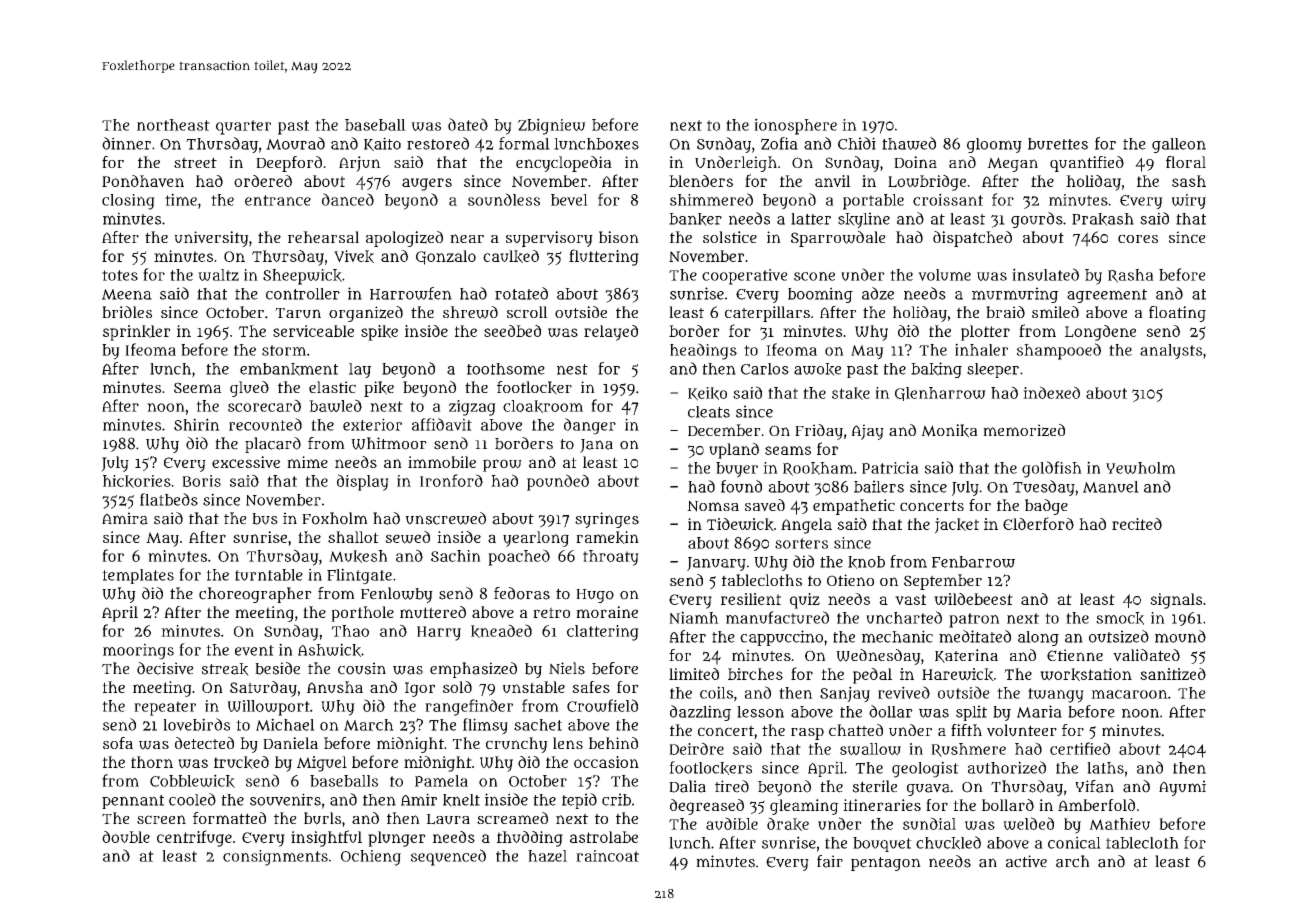  What do you see at coordinates (607, 520) in the screenshot?
I see `syringes` at bounding box center [607, 520].
